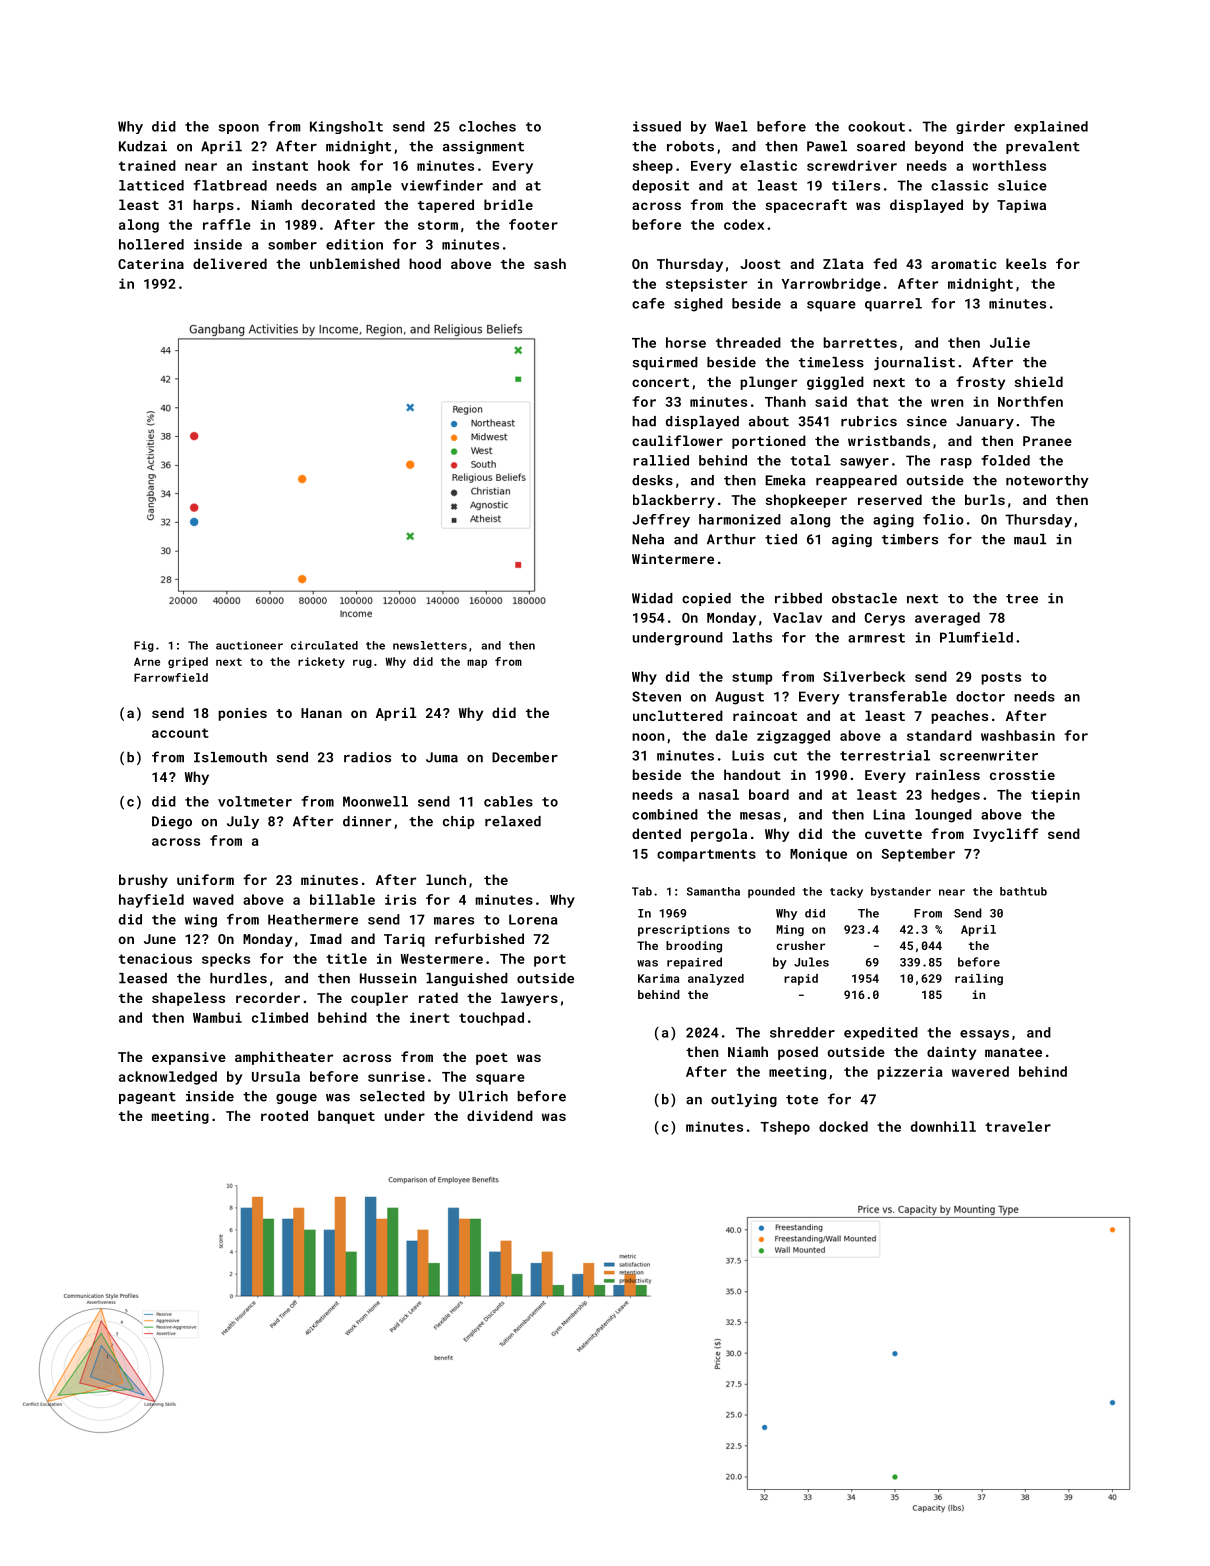  What do you see at coordinates (648, 303) in the document?
I see `cafe` at bounding box center [648, 303].
